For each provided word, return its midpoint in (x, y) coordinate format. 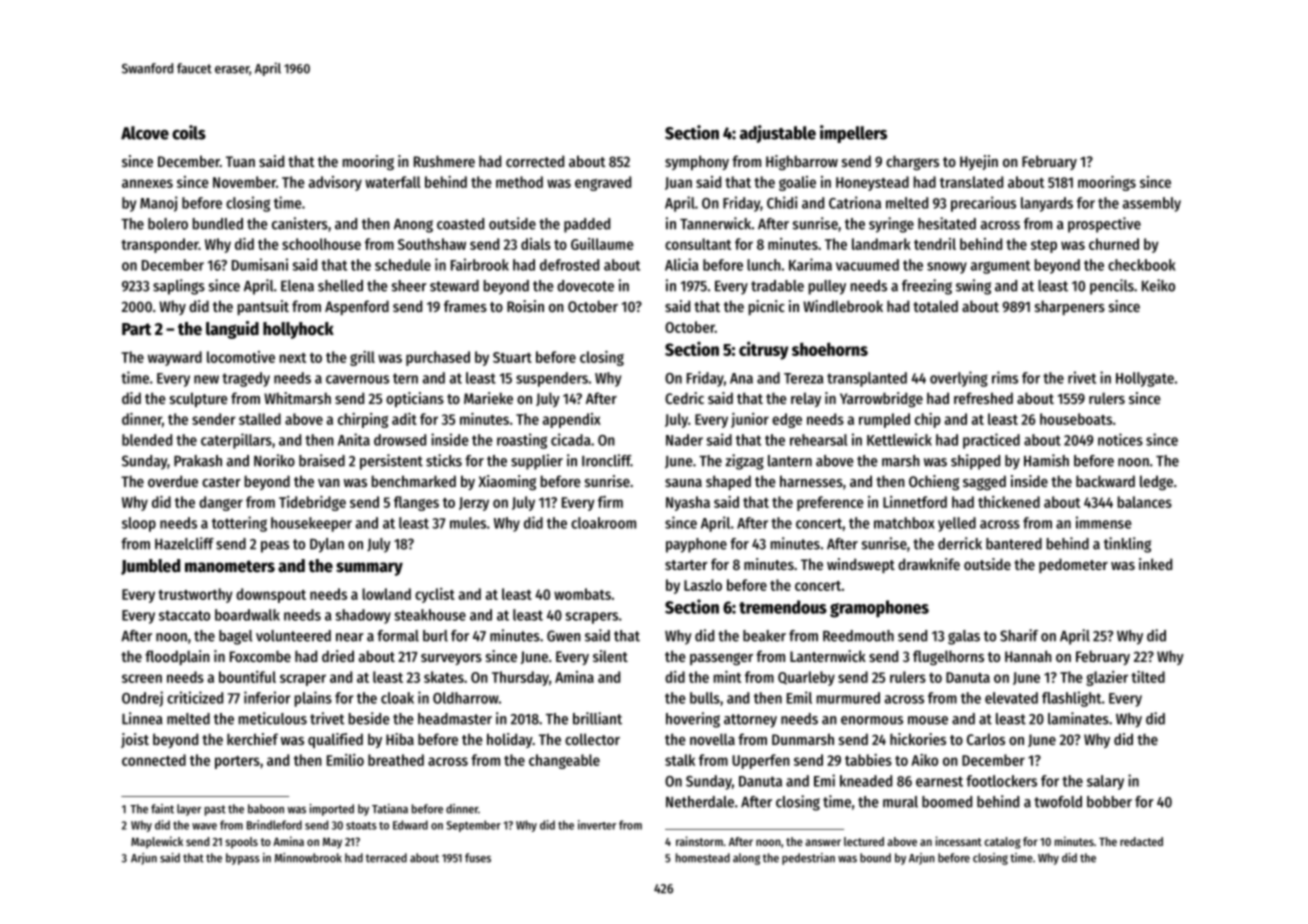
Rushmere (444, 161)
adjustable (778, 134)
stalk (680, 760)
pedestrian (808, 859)
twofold (1058, 802)
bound (875, 858)
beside (369, 718)
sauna (683, 483)
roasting (522, 441)
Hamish (1046, 460)
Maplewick (157, 842)
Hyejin (979, 162)
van (329, 483)
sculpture (199, 399)
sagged (984, 483)
